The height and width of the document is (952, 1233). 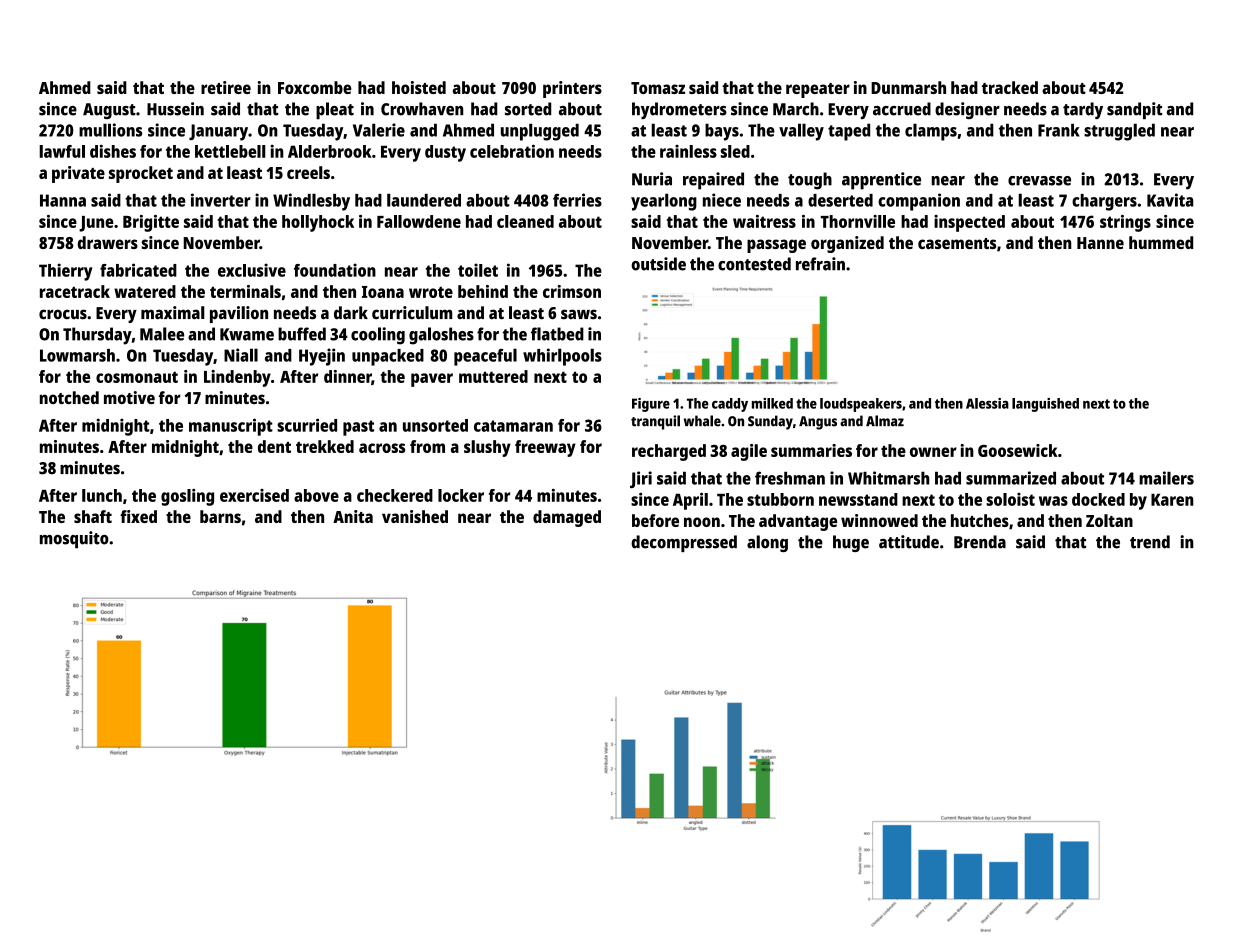 I want to click on dinner, so click(x=348, y=377).
